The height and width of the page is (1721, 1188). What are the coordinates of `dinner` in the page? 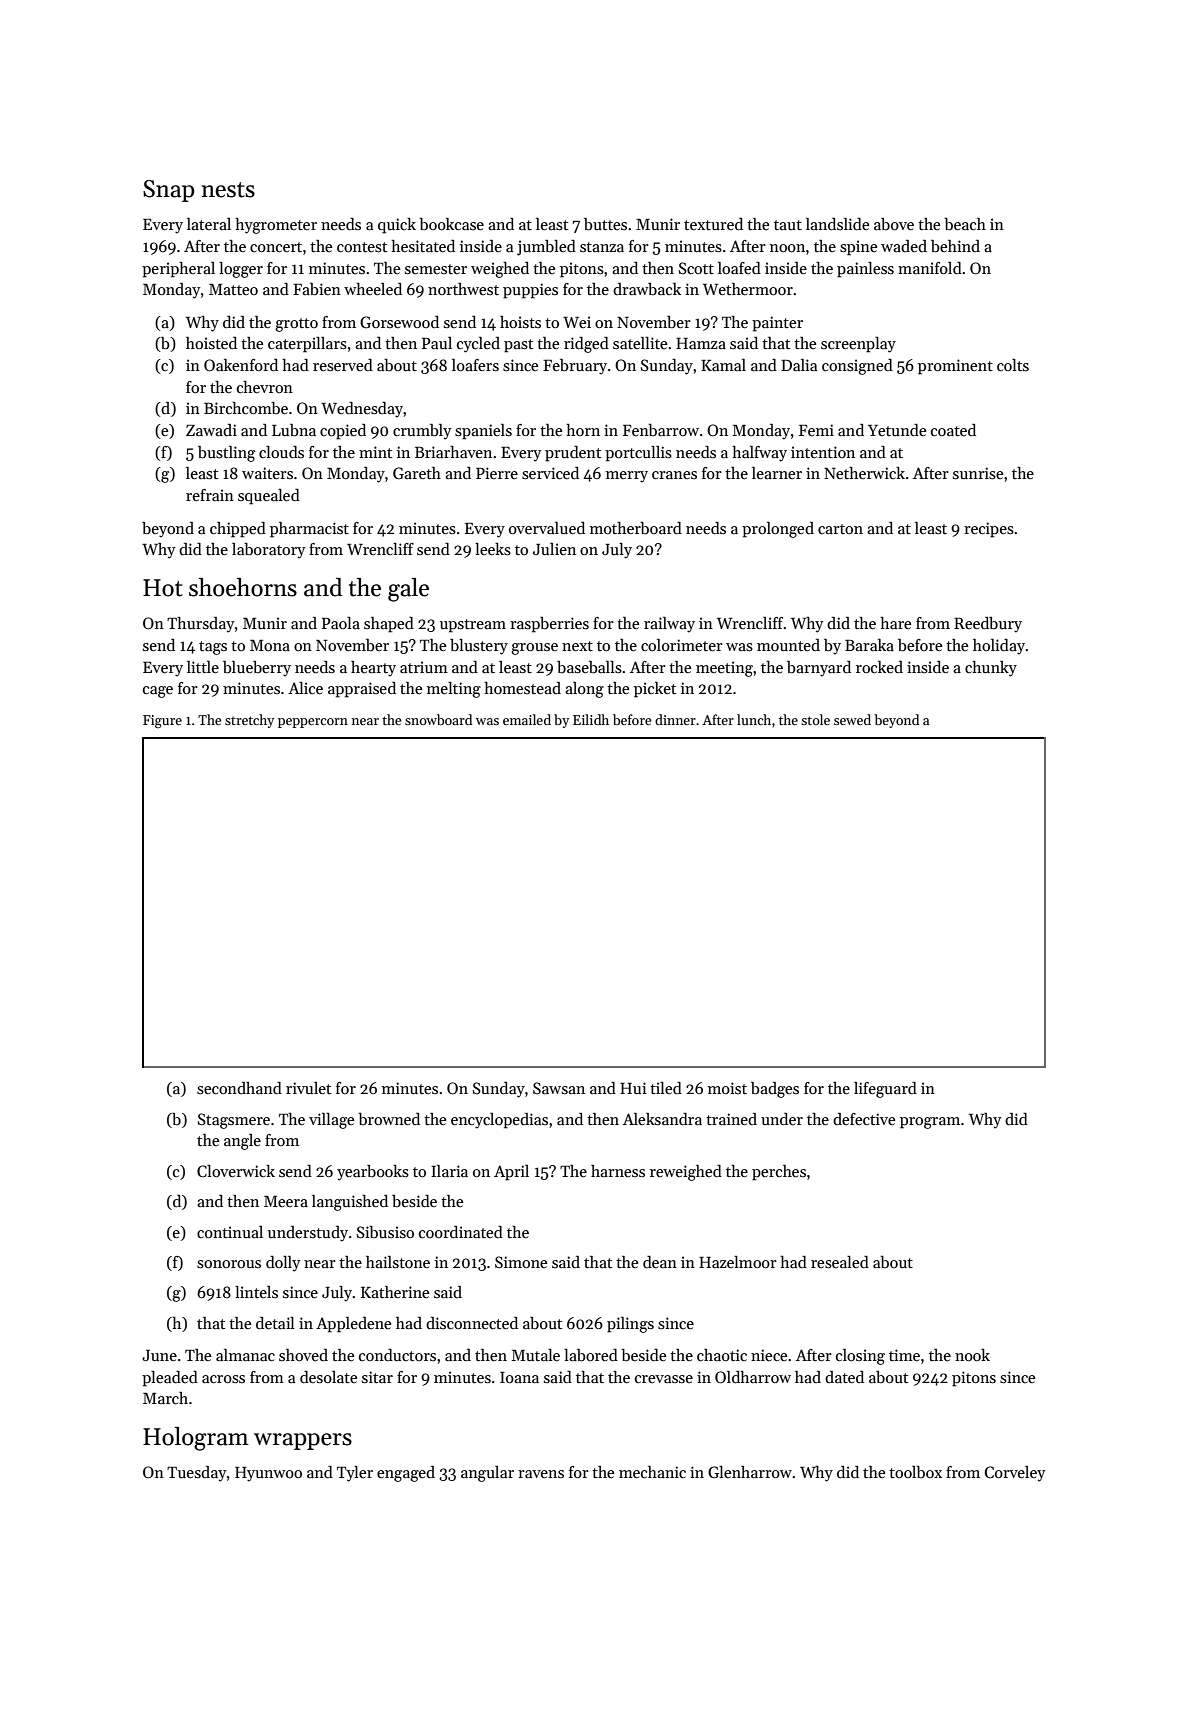 It's located at (675, 719).
